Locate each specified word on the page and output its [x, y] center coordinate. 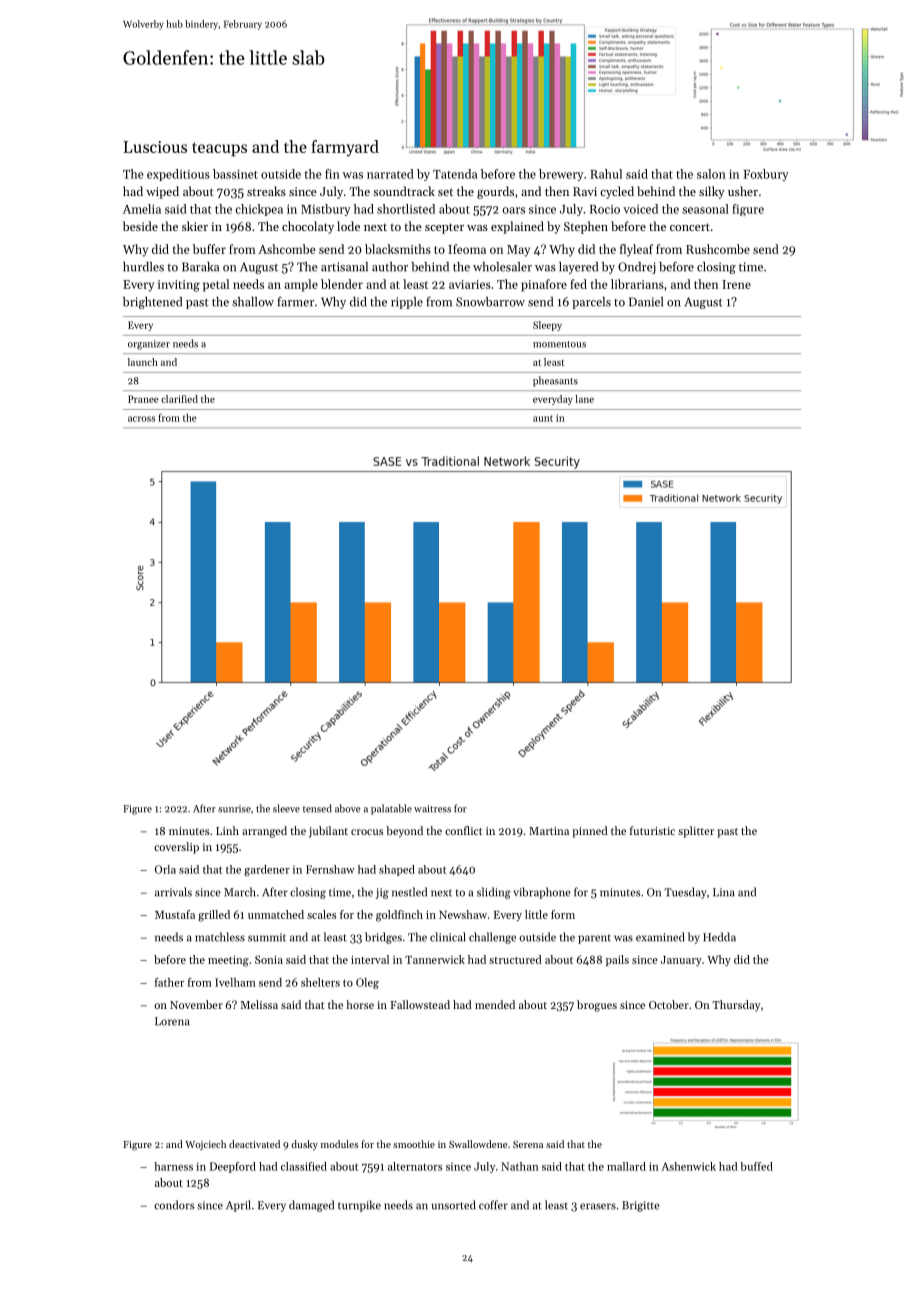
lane [584, 399]
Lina [724, 892]
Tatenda [455, 174]
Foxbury [766, 175]
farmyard [345, 148]
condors [174, 1205]
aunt [543, 418]
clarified [179, 399]
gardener [267, 870]
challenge [492, 938]
